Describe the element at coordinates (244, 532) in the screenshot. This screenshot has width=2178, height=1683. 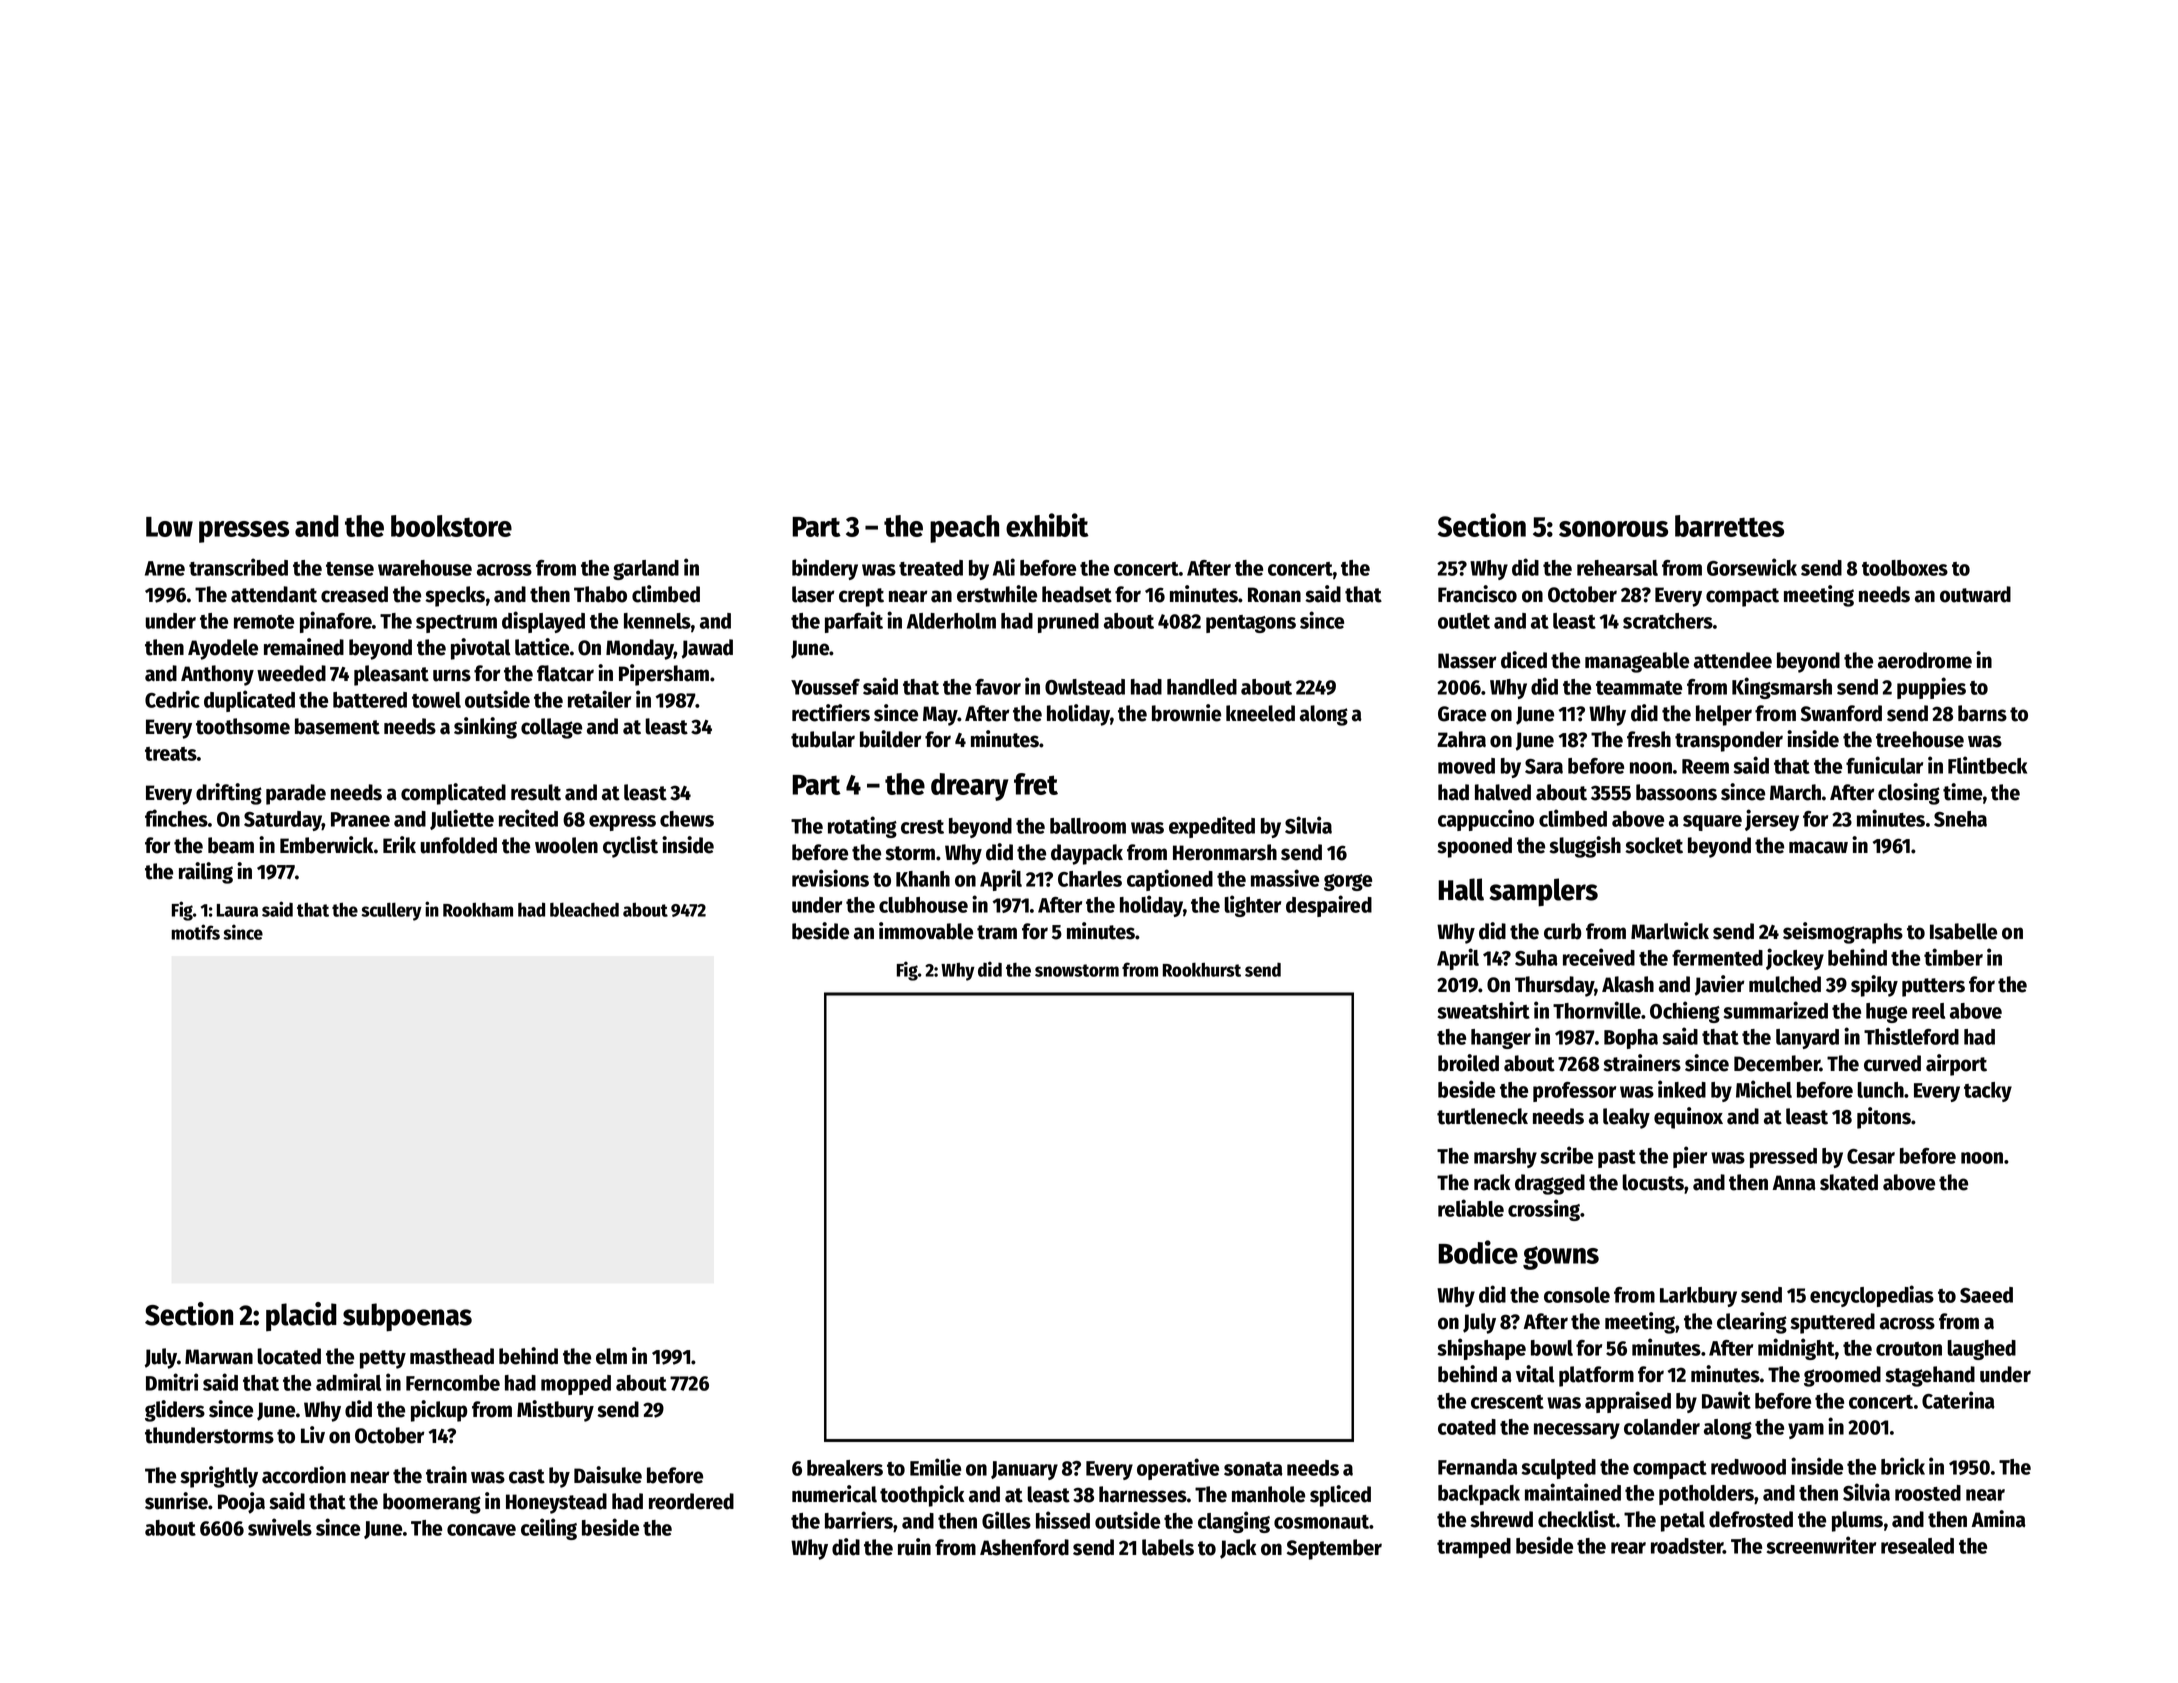
I see `presses` at that location.
